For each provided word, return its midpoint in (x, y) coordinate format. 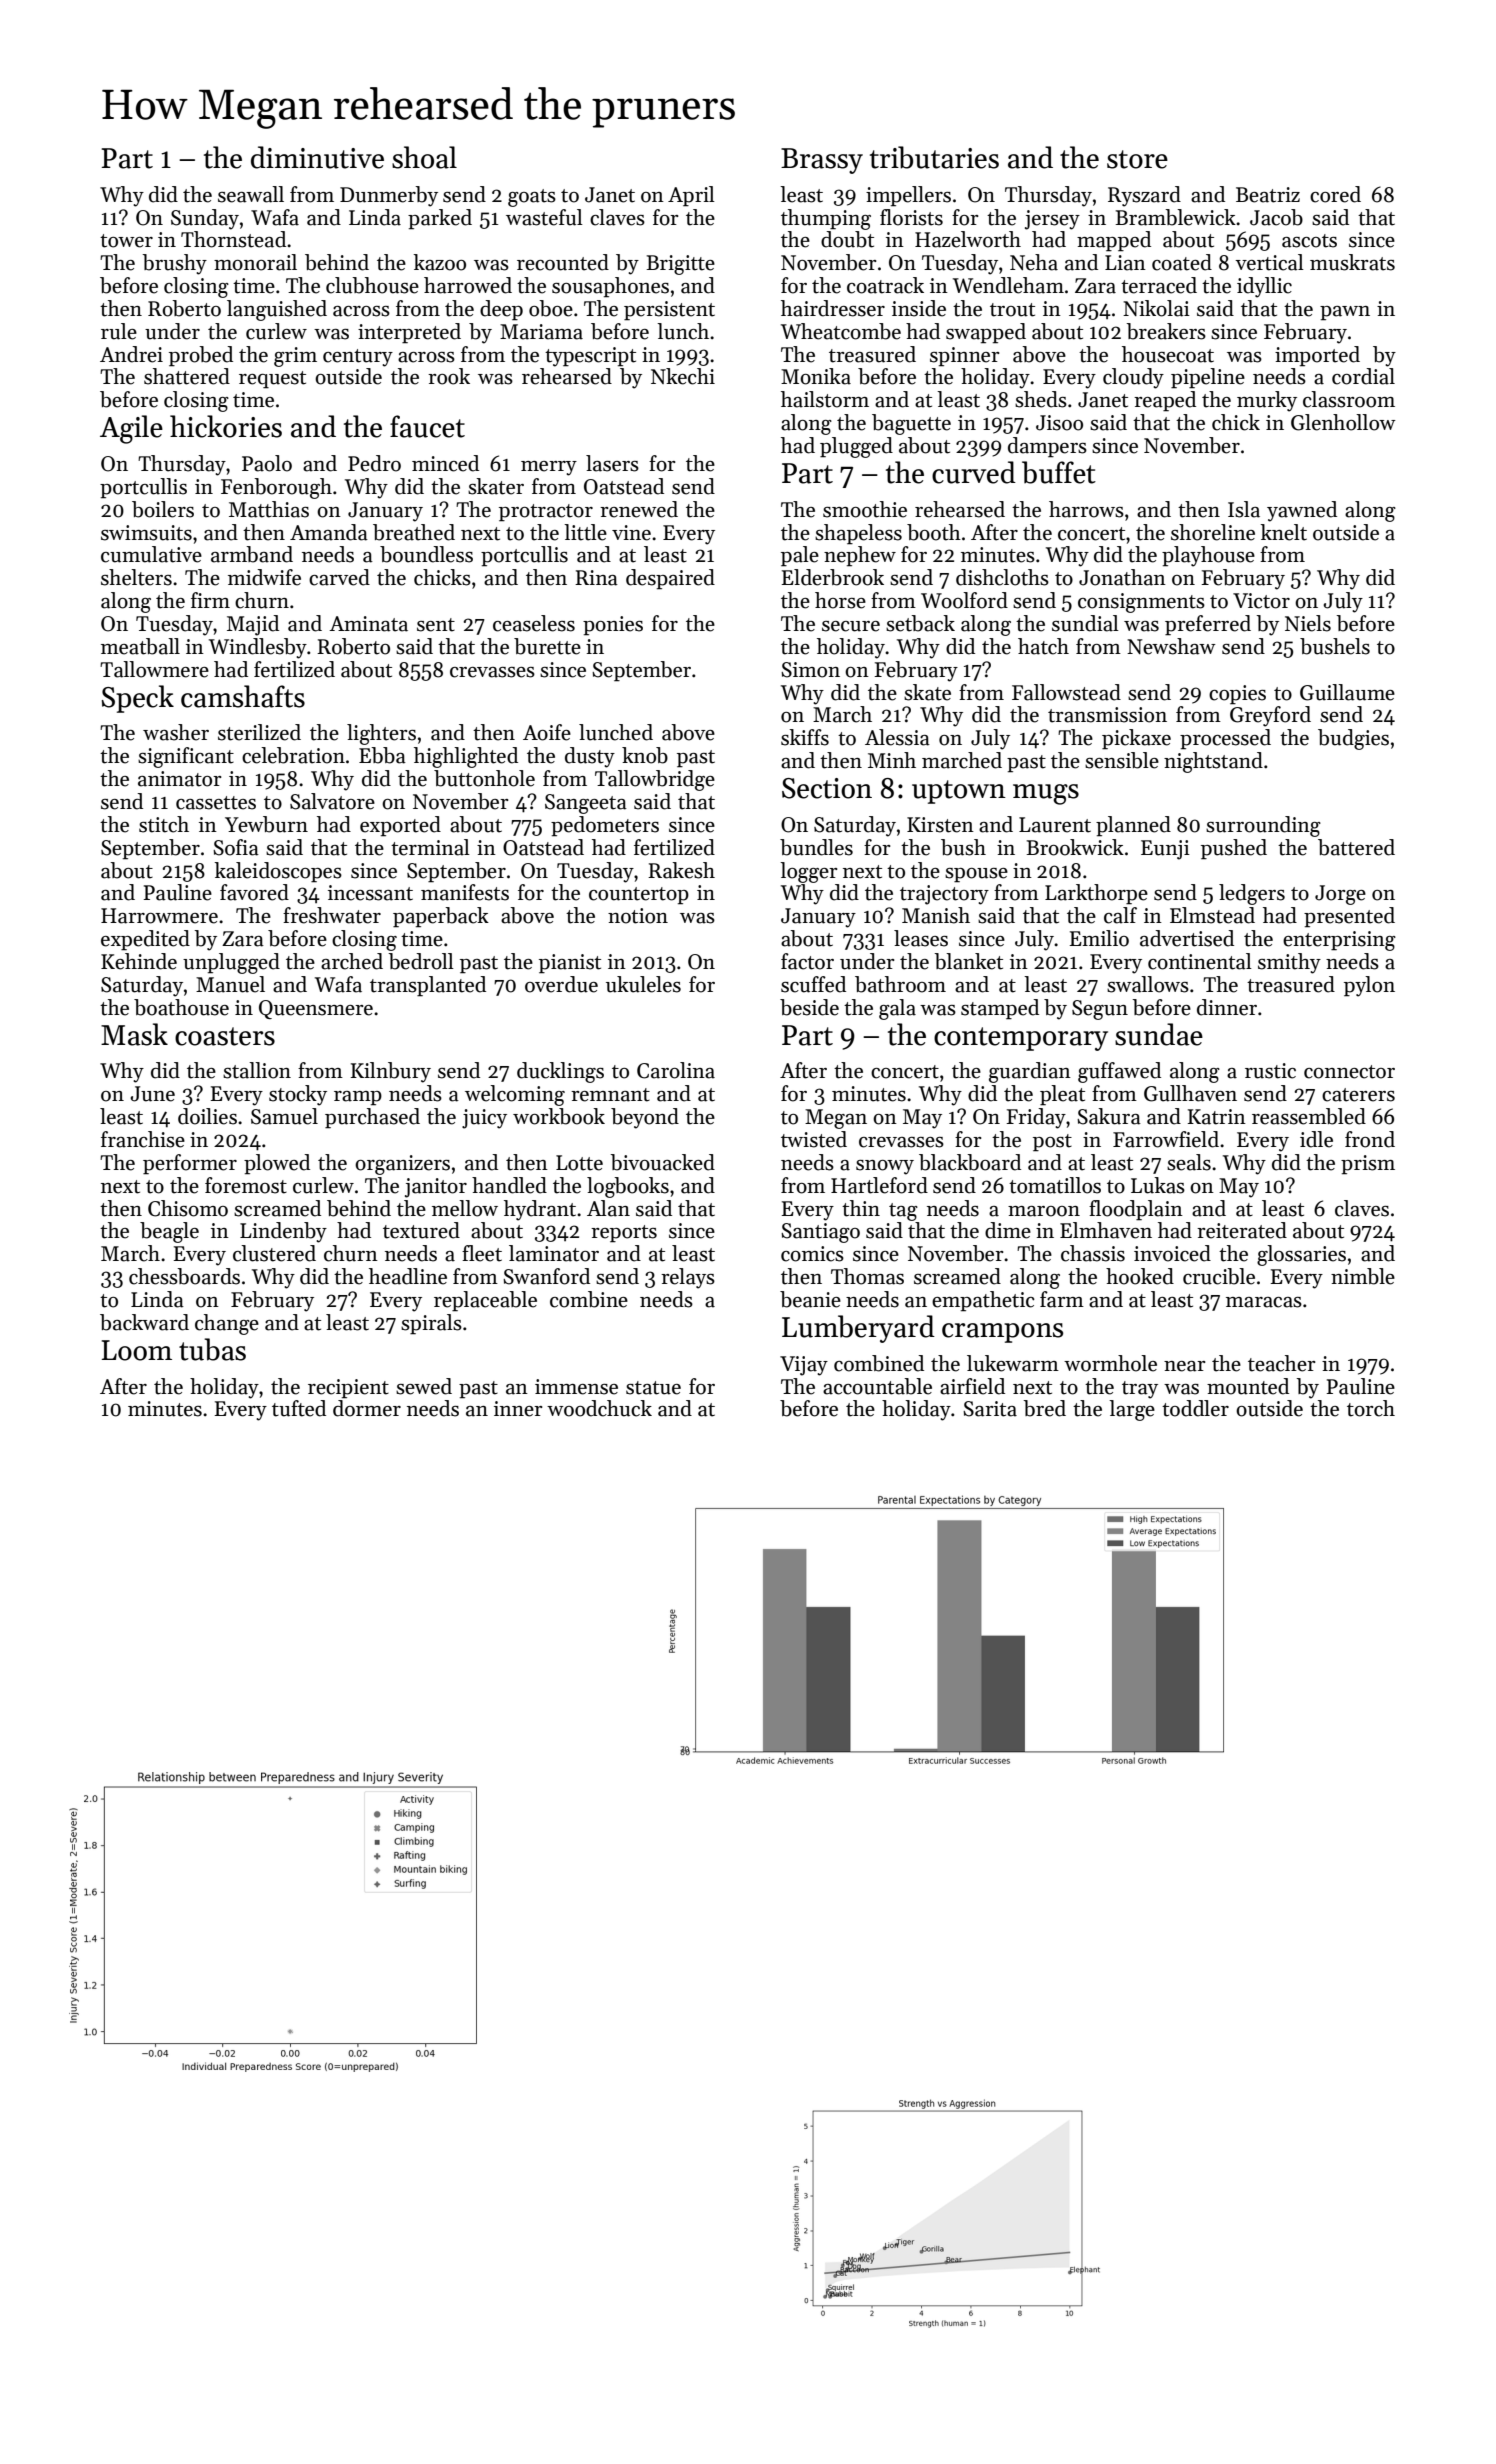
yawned (1302, 511)
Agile (131, 429)
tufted (299, 1408)
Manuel (230, 984)
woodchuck (599, 1408)
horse (840, 600)
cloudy (1133, 378)
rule (119, 331)
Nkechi (683, 376)
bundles (816, 847)
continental (1200, 961)
